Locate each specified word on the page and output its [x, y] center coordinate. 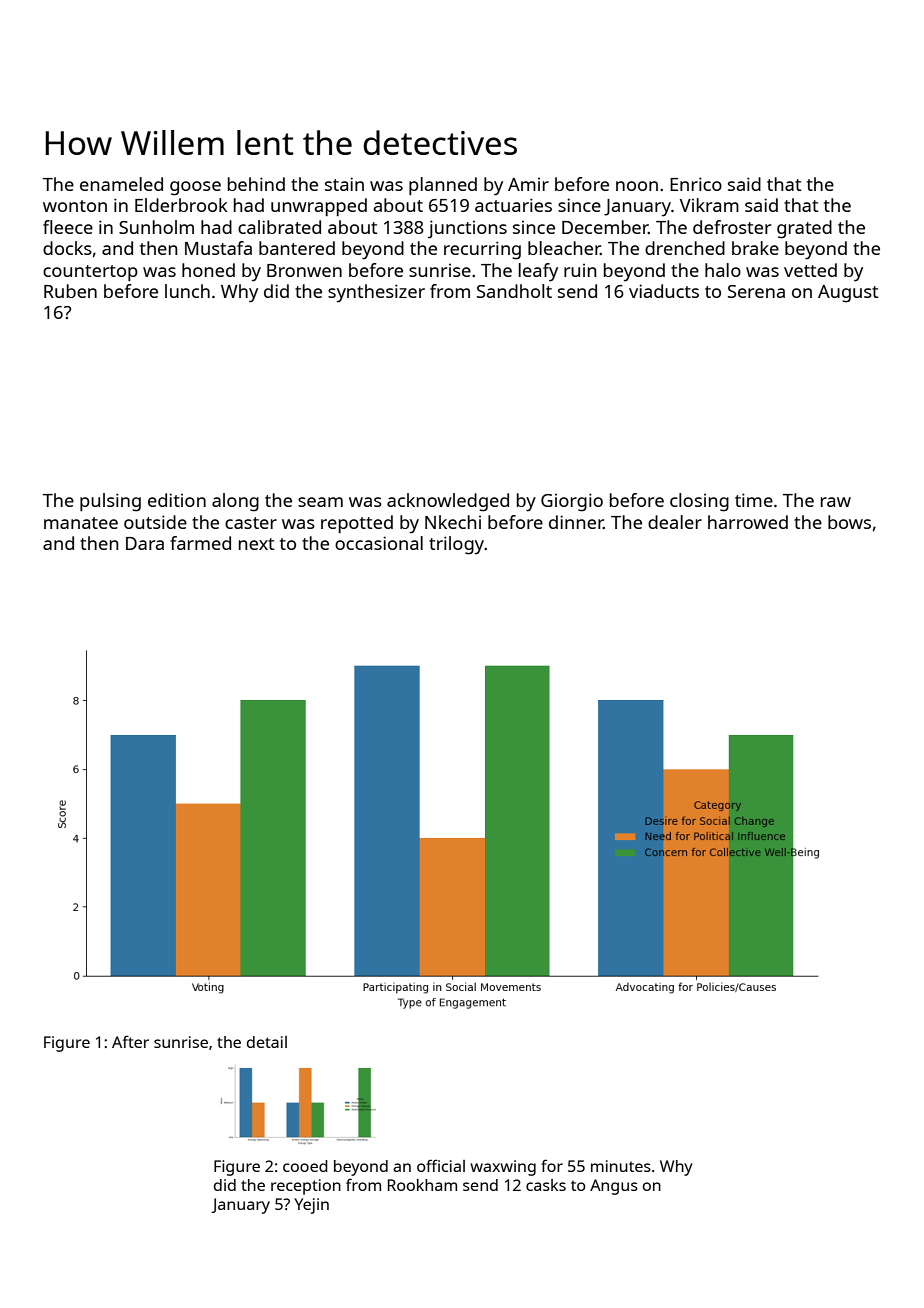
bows [849, 522]
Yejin [311, 1206]
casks [546, 1185]
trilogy [456, 545]
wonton [75, 206]
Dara [145, 543]
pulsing [110, 502]
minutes [621, 1166]
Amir [528, 184]
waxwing [503, 1168]
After [130, 1041]
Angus [614, 1187]
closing [699, 502]
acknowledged [448, 502]
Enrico [696, 184]
